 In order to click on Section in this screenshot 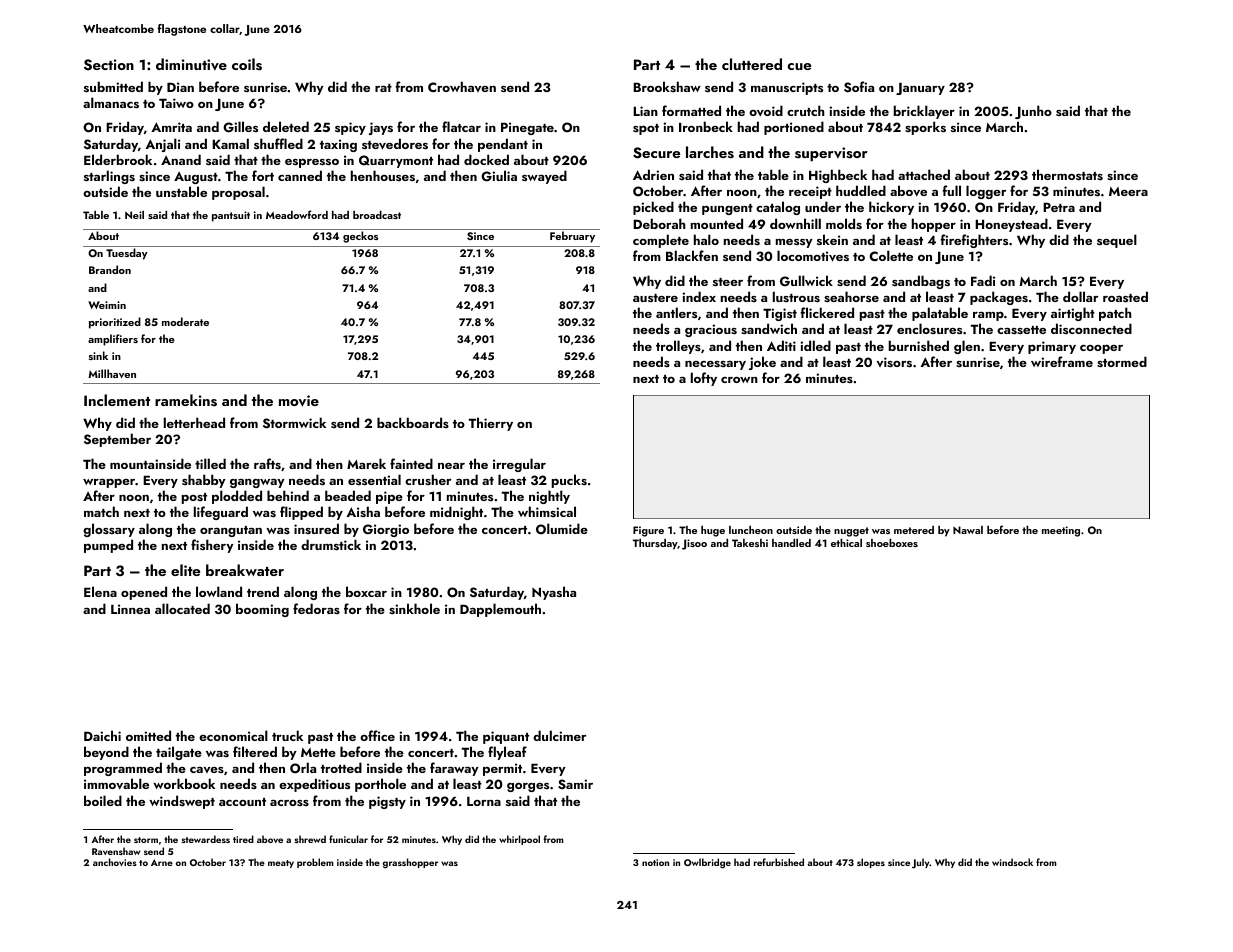, I will do `click(109, 65)`.
